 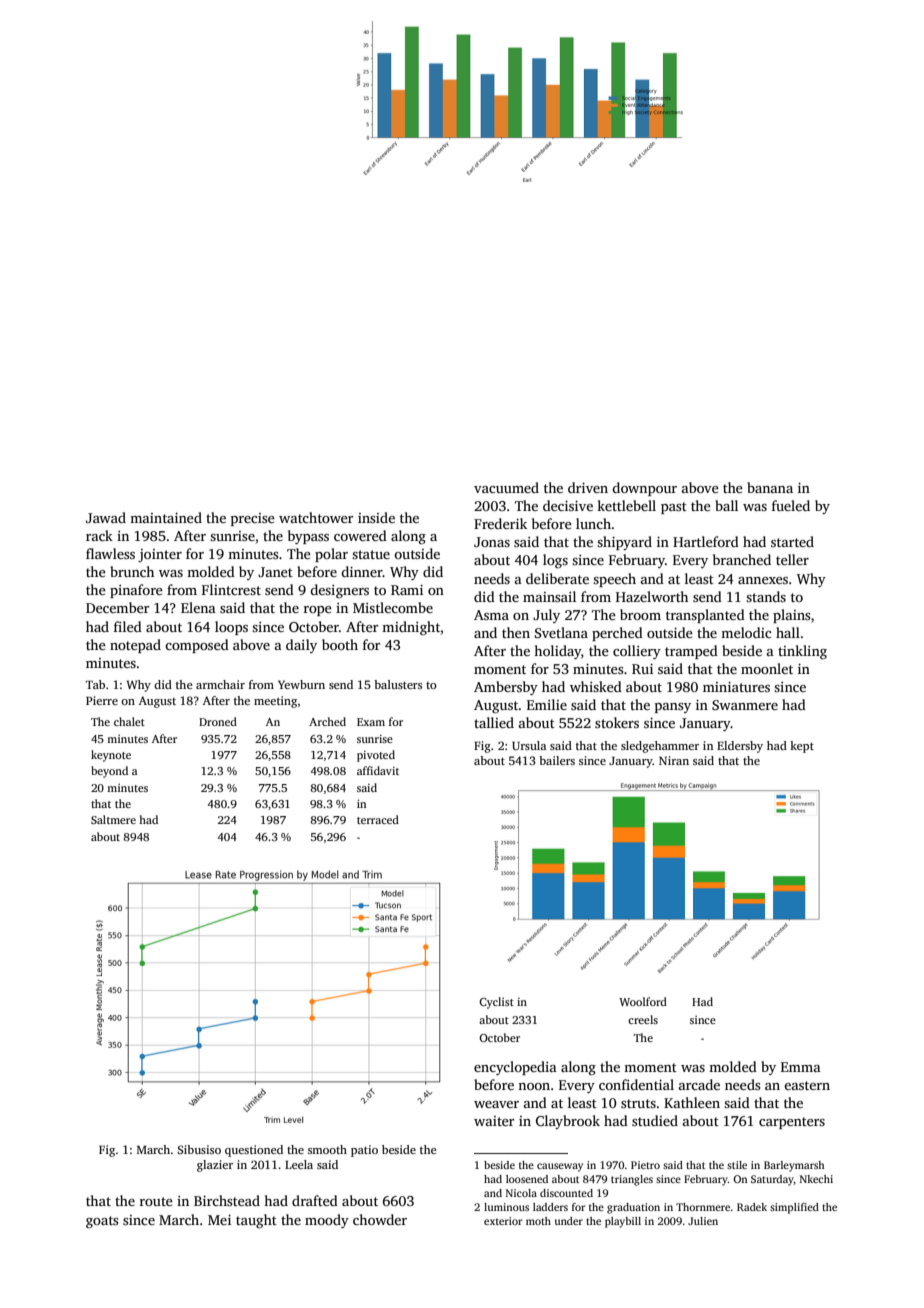 I want to click on glazier, so click(x=215, y=1166).
